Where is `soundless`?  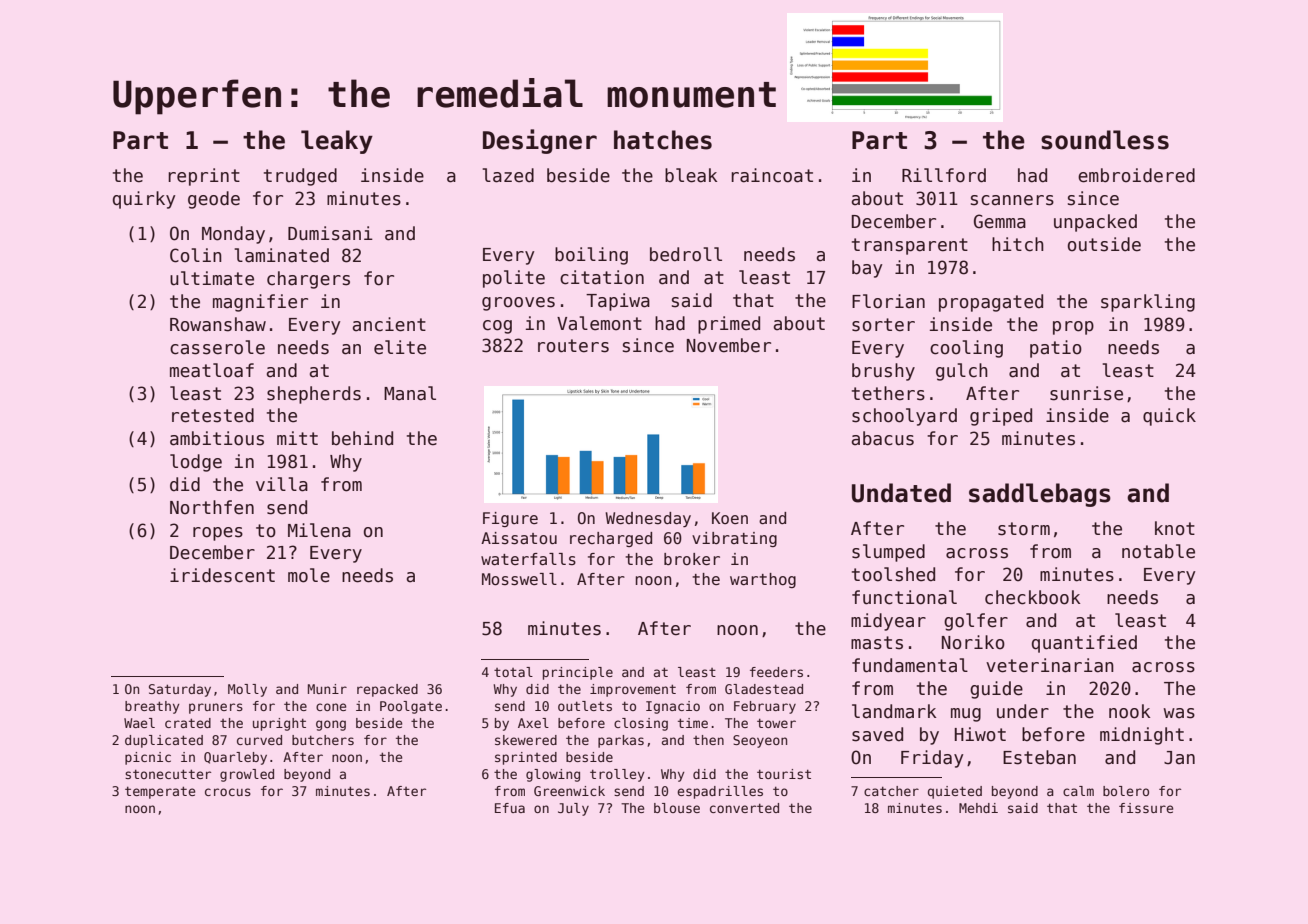
soundless is located at coordinates (1105, 140).
